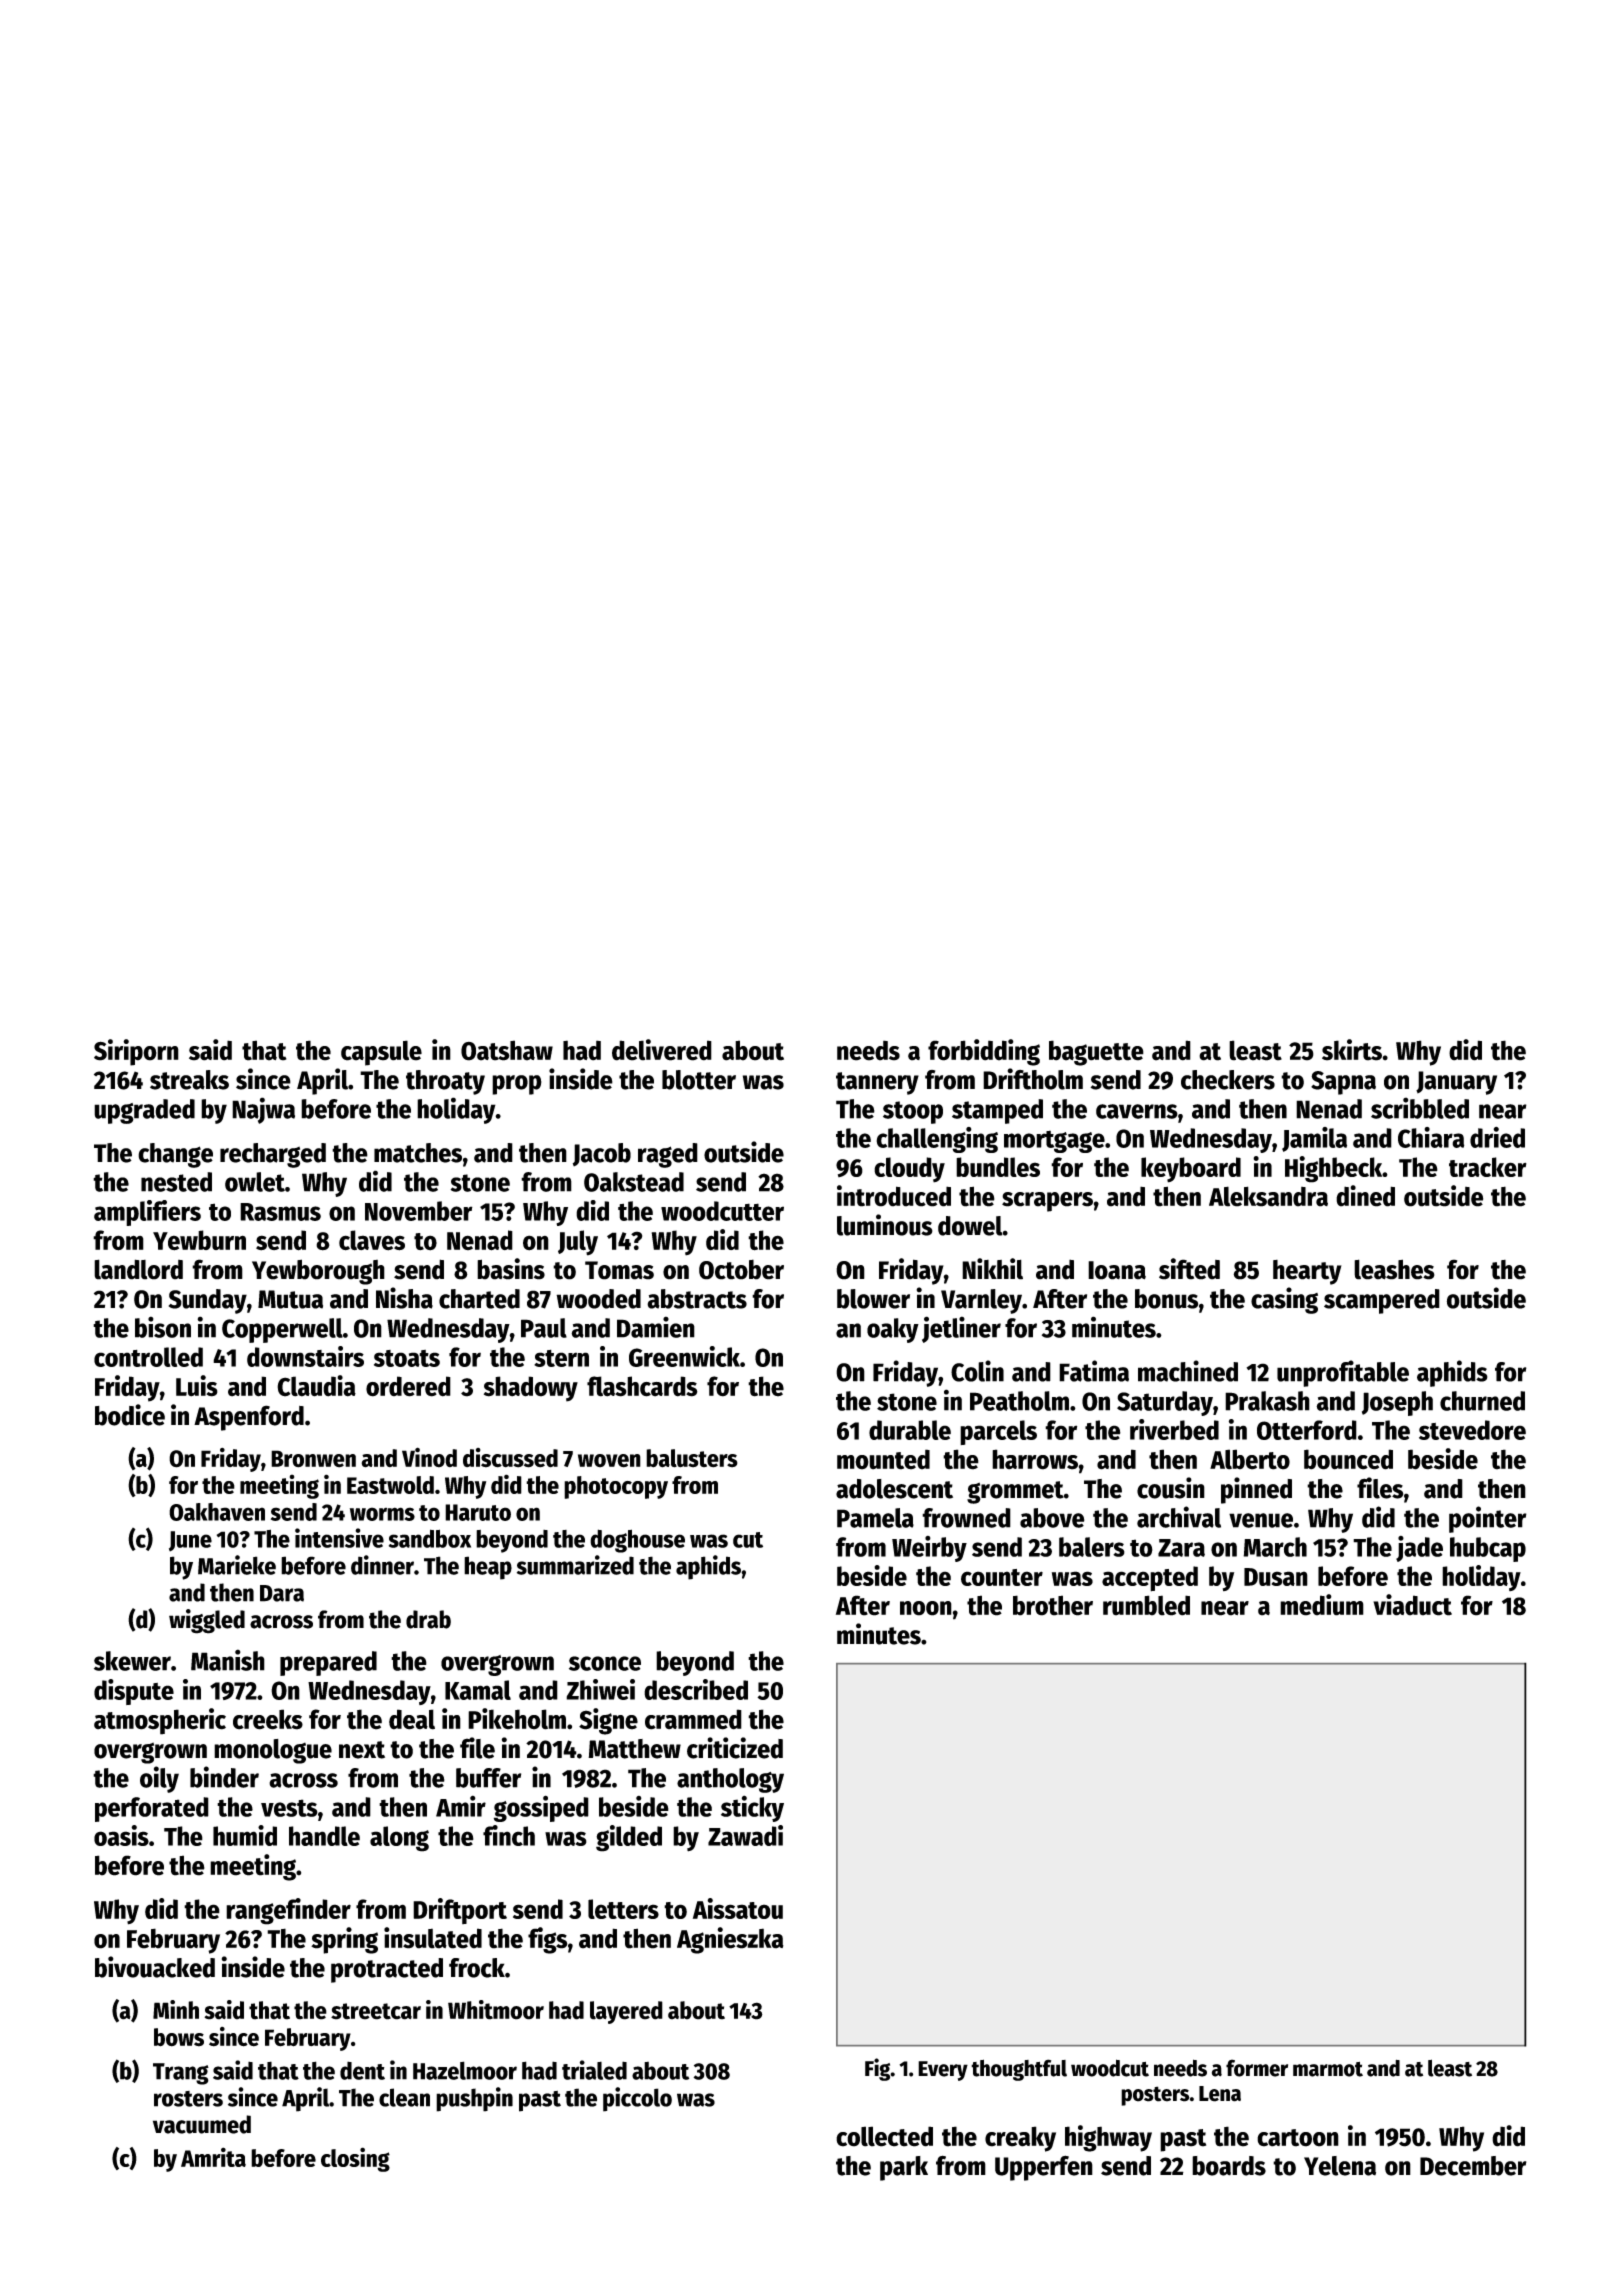 Image resolution: width=1620 pixels, height=2292 pixels. I want to click on oaky, so click(893, 1330).
